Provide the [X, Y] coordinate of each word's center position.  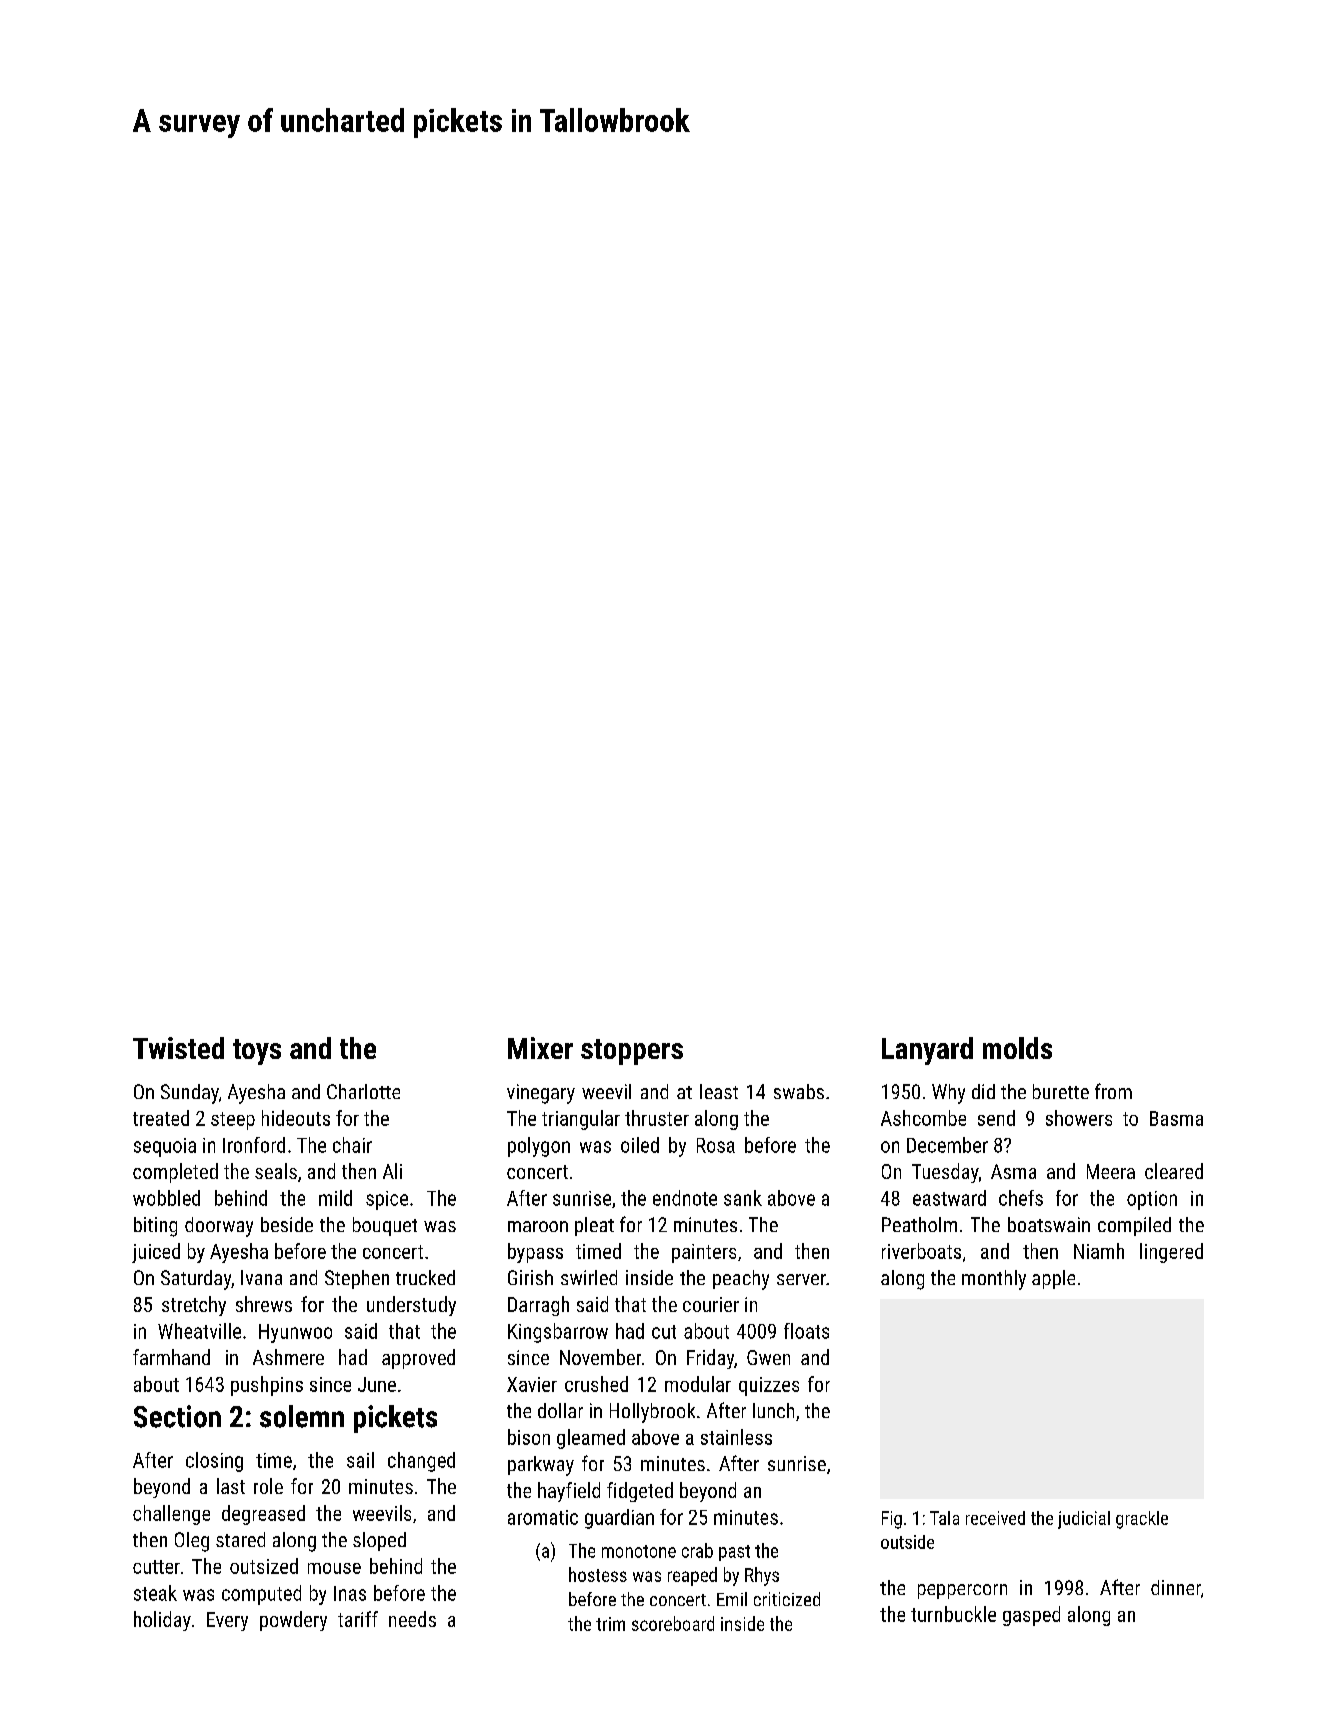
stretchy [194, 1306]
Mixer [540, 1048]
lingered [1171, 1253]
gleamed [591, 1439]
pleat [594, 1226]
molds [1017, 1048]
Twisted [178, 1048]
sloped [379, 1541]
